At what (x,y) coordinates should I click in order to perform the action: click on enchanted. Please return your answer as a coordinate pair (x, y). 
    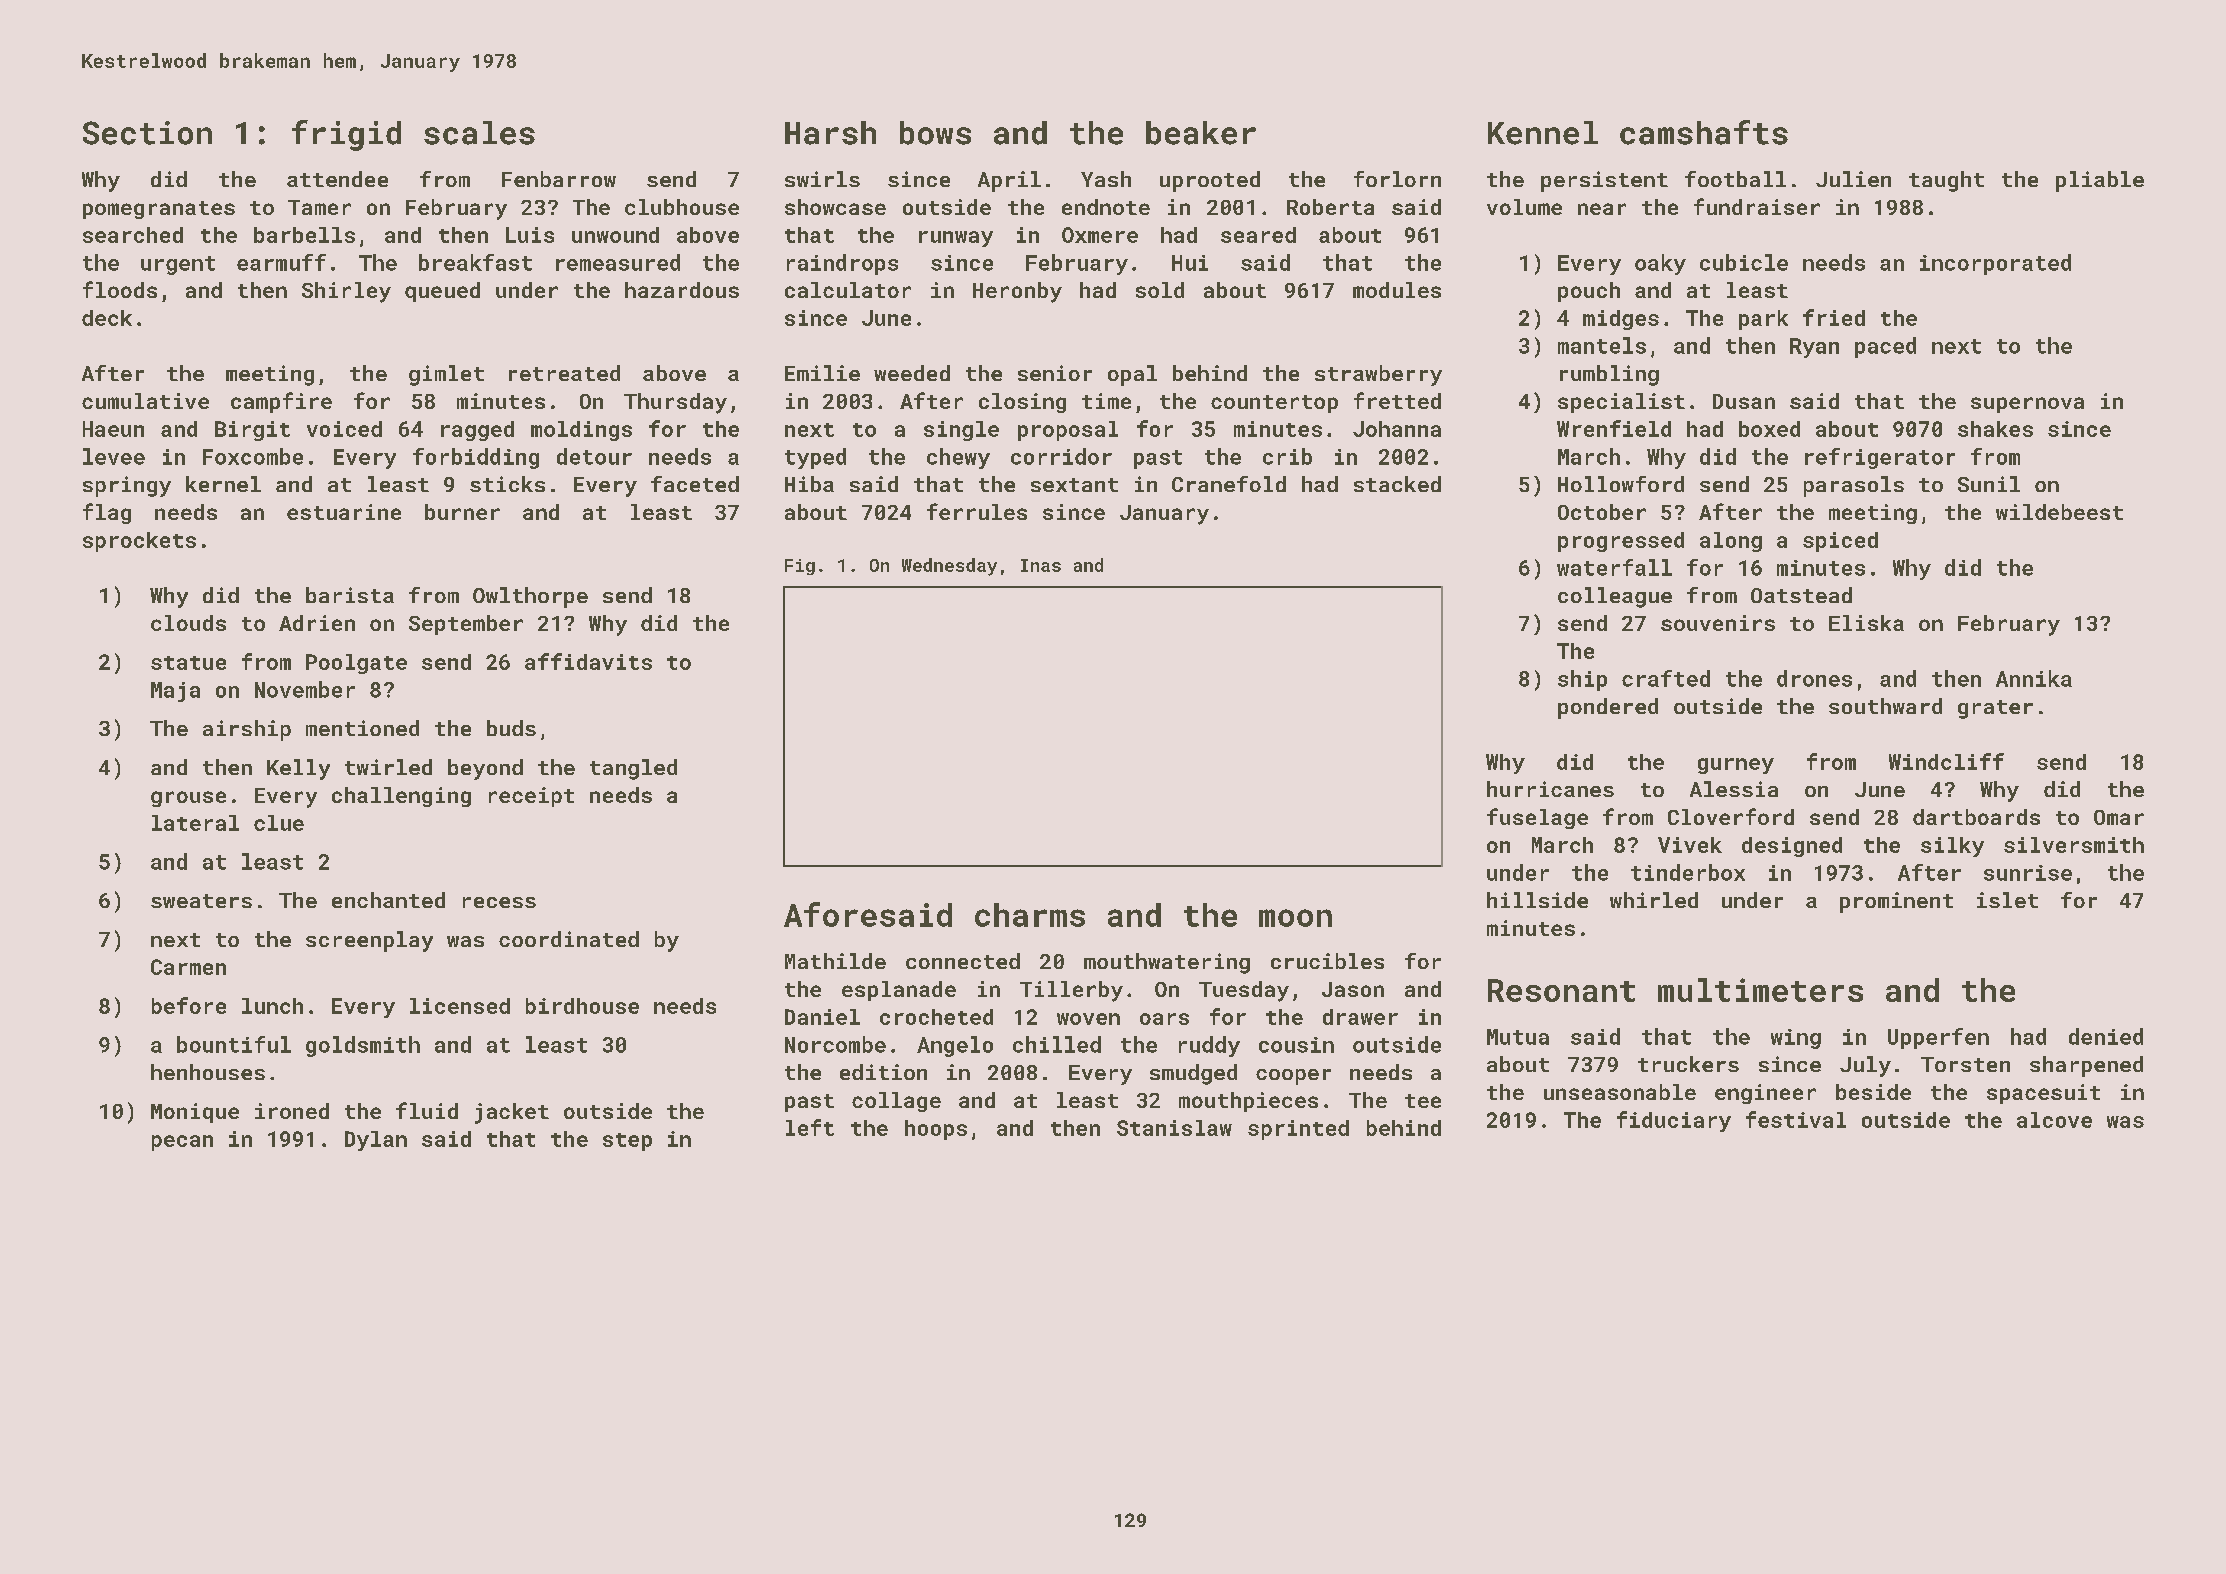
    Looking at the image, I should click on (388, 900).
